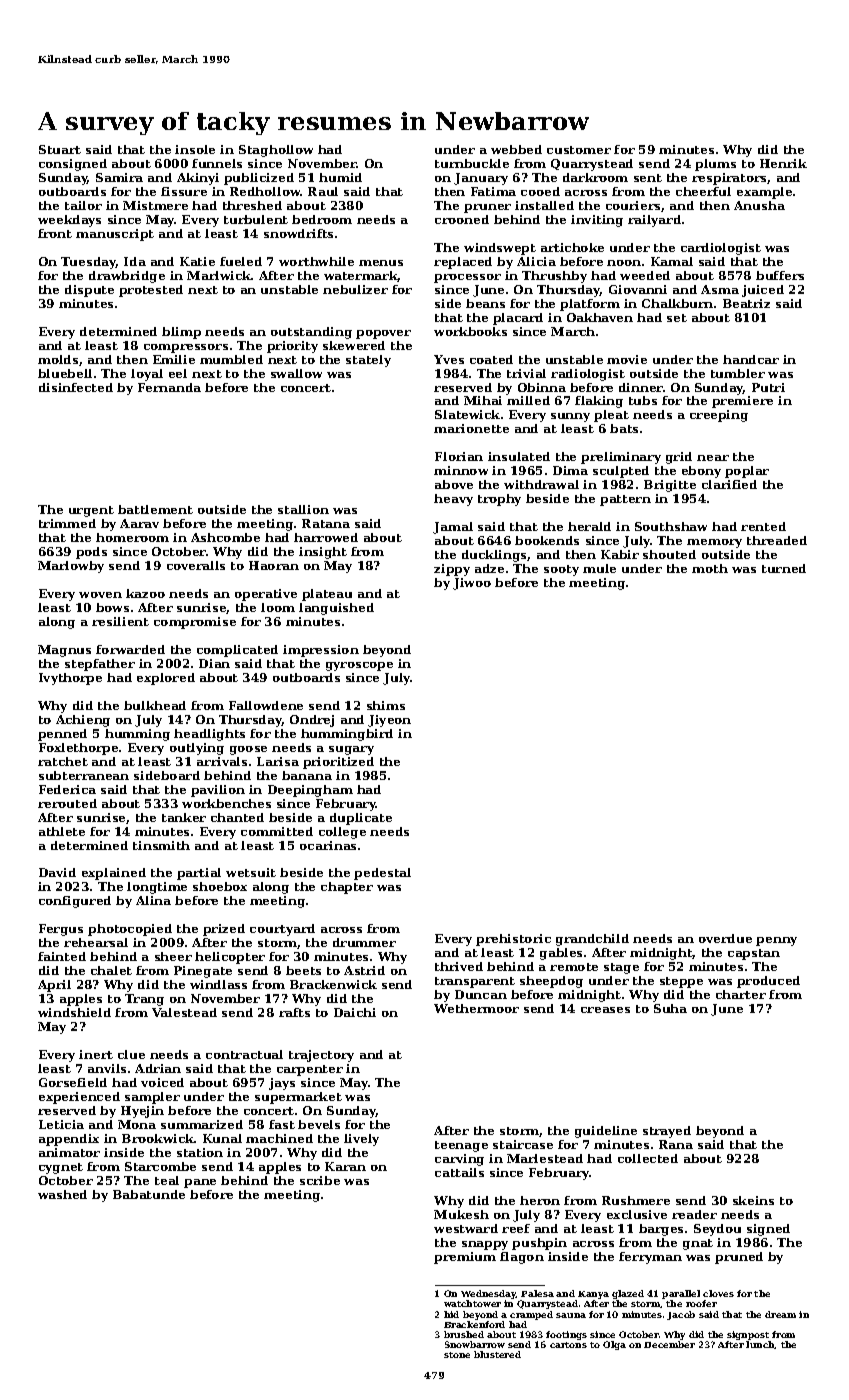  Describe the element at coordinates (62, 1194) in the screenshot. I see `washed` at that location.
